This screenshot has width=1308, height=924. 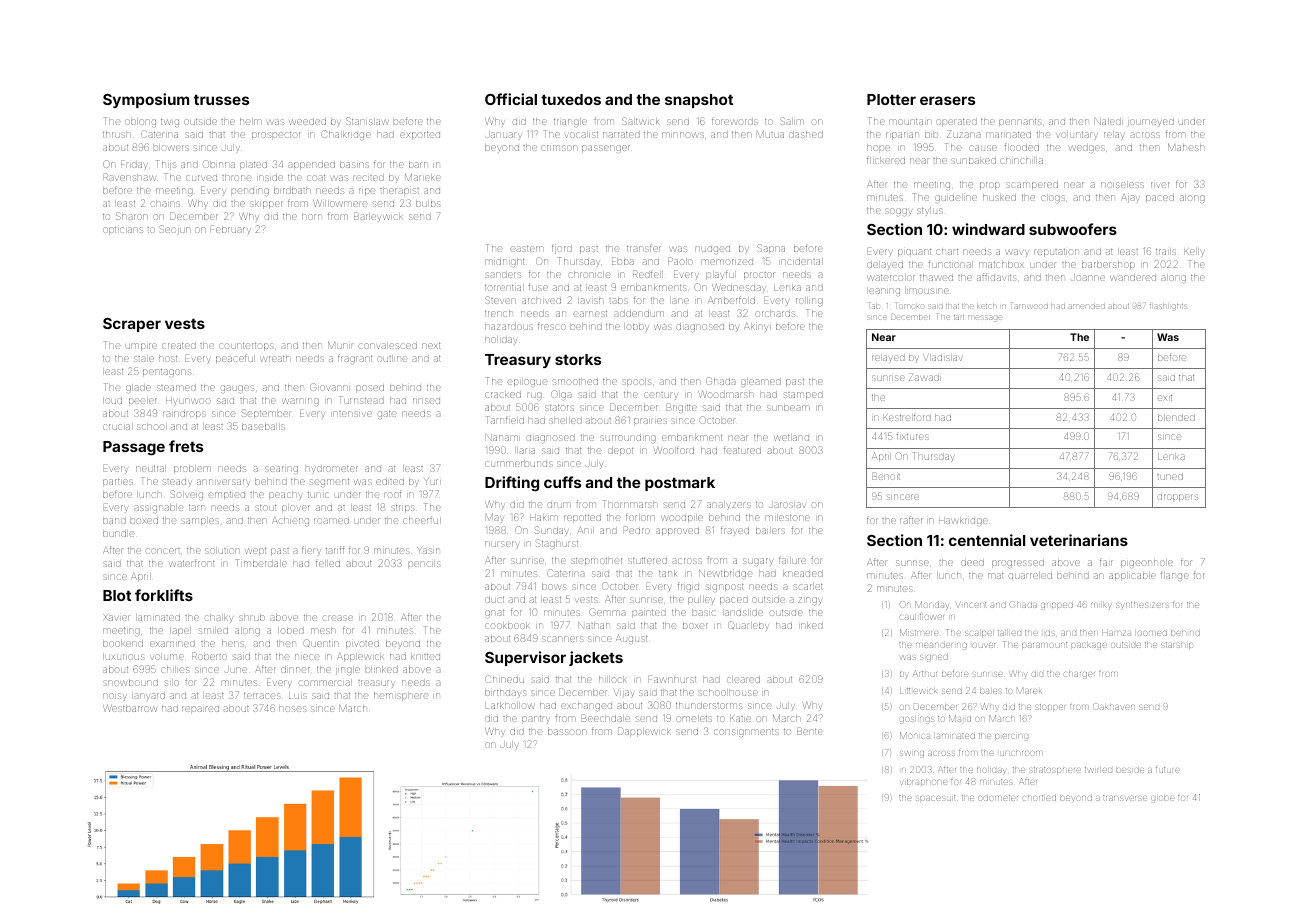 What do you see at coordinates (1053, 199) in the screenshot?
I see `clogs` at bounding box center [1053, 199].
